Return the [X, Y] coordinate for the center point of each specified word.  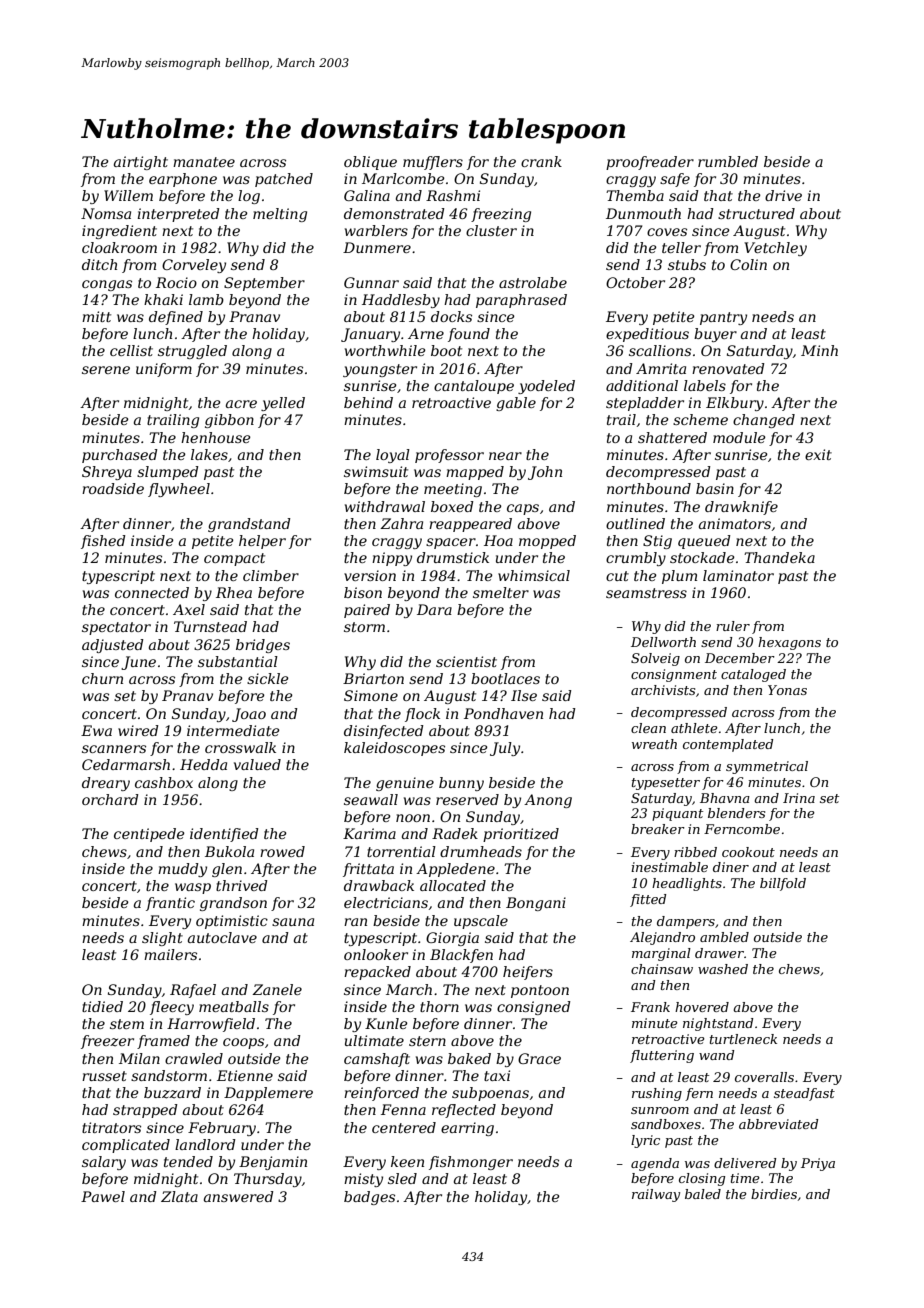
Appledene [455, 870]
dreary [106, 784]
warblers [376, 230]
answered [239, 1196]
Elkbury [735, 404]
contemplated [728, 745]
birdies [774, 1194]
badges [369, 1198]
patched [284, 180]
